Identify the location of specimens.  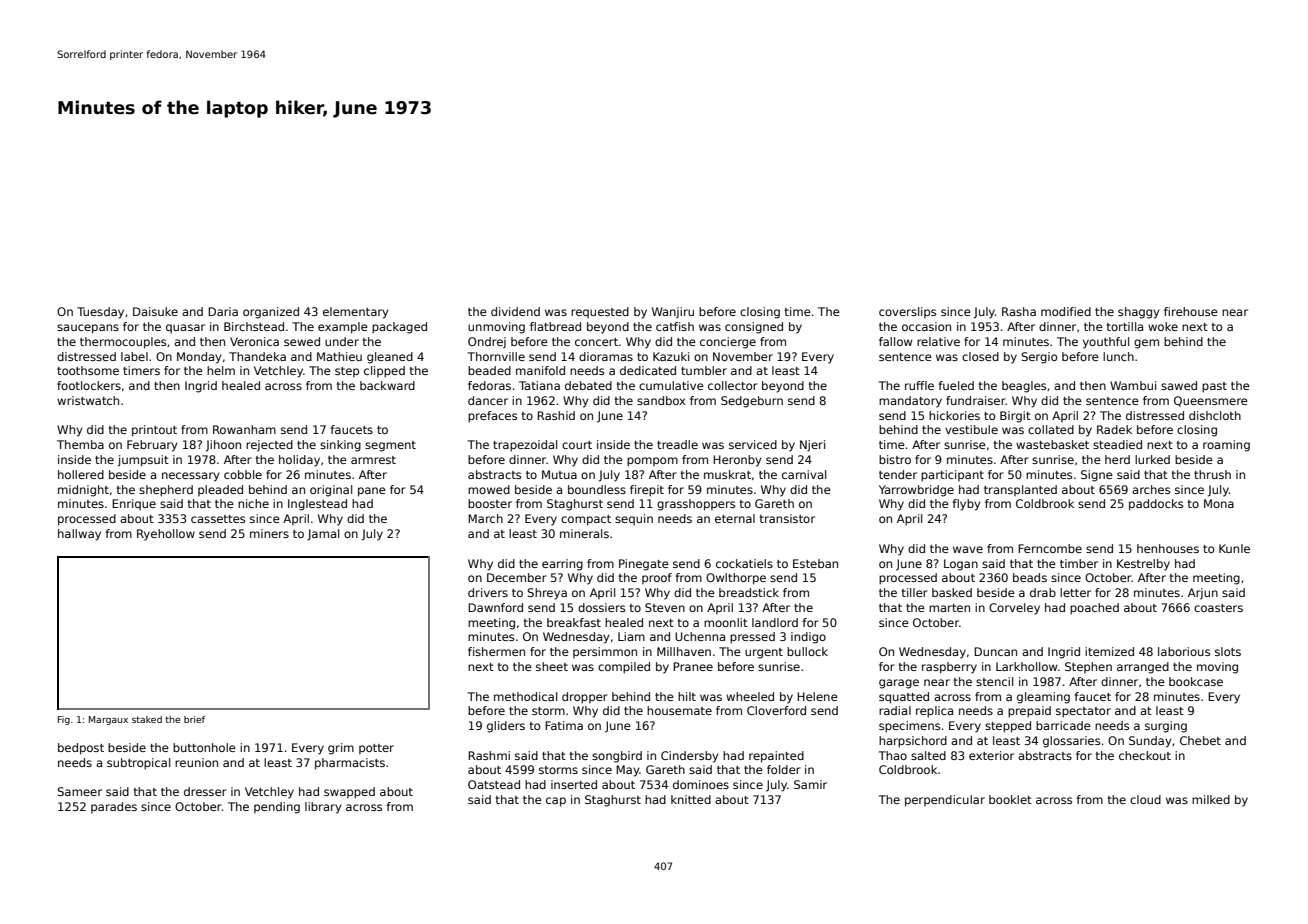
(909, 727).
